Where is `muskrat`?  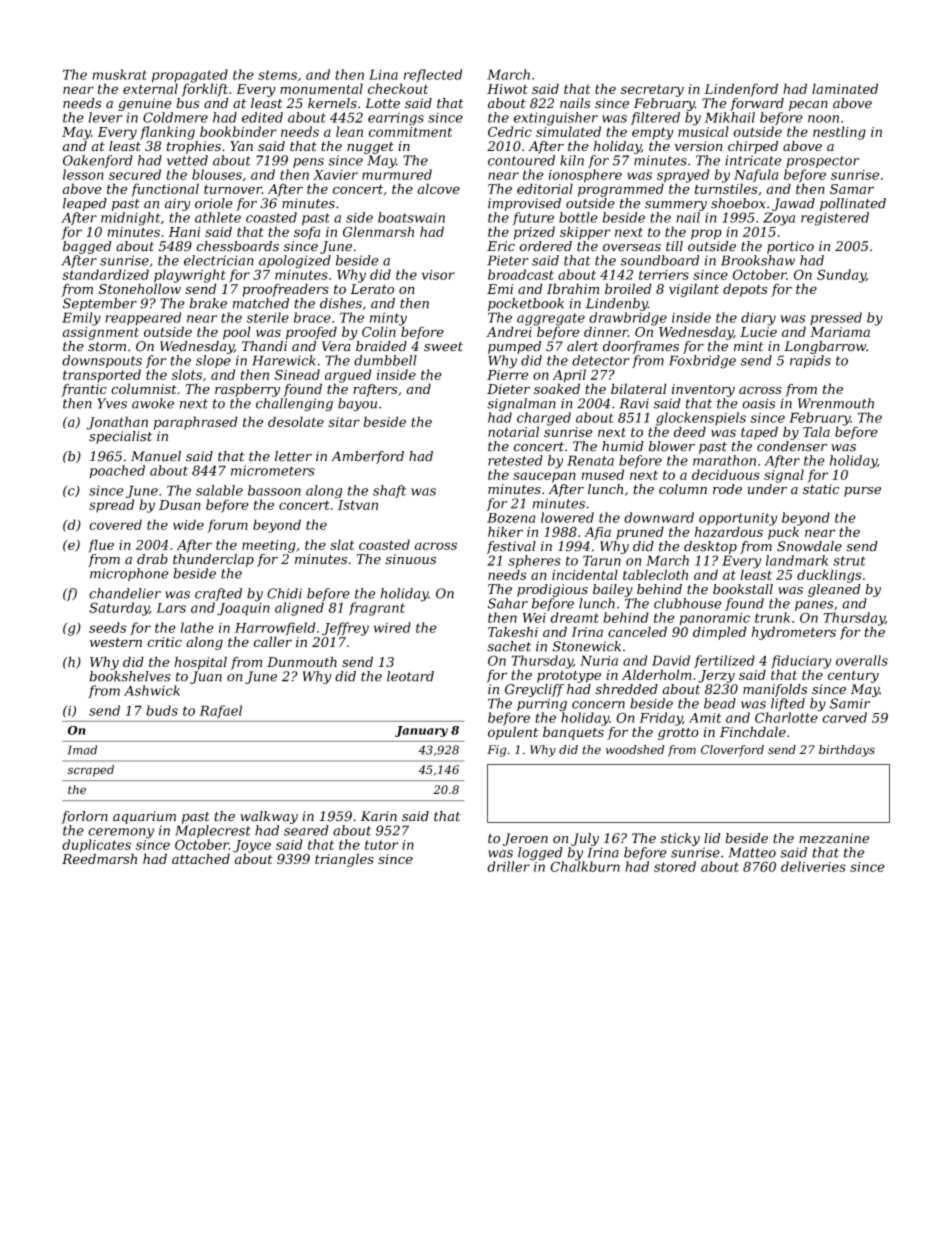
muskrat is located at coordinates (119, 74).
